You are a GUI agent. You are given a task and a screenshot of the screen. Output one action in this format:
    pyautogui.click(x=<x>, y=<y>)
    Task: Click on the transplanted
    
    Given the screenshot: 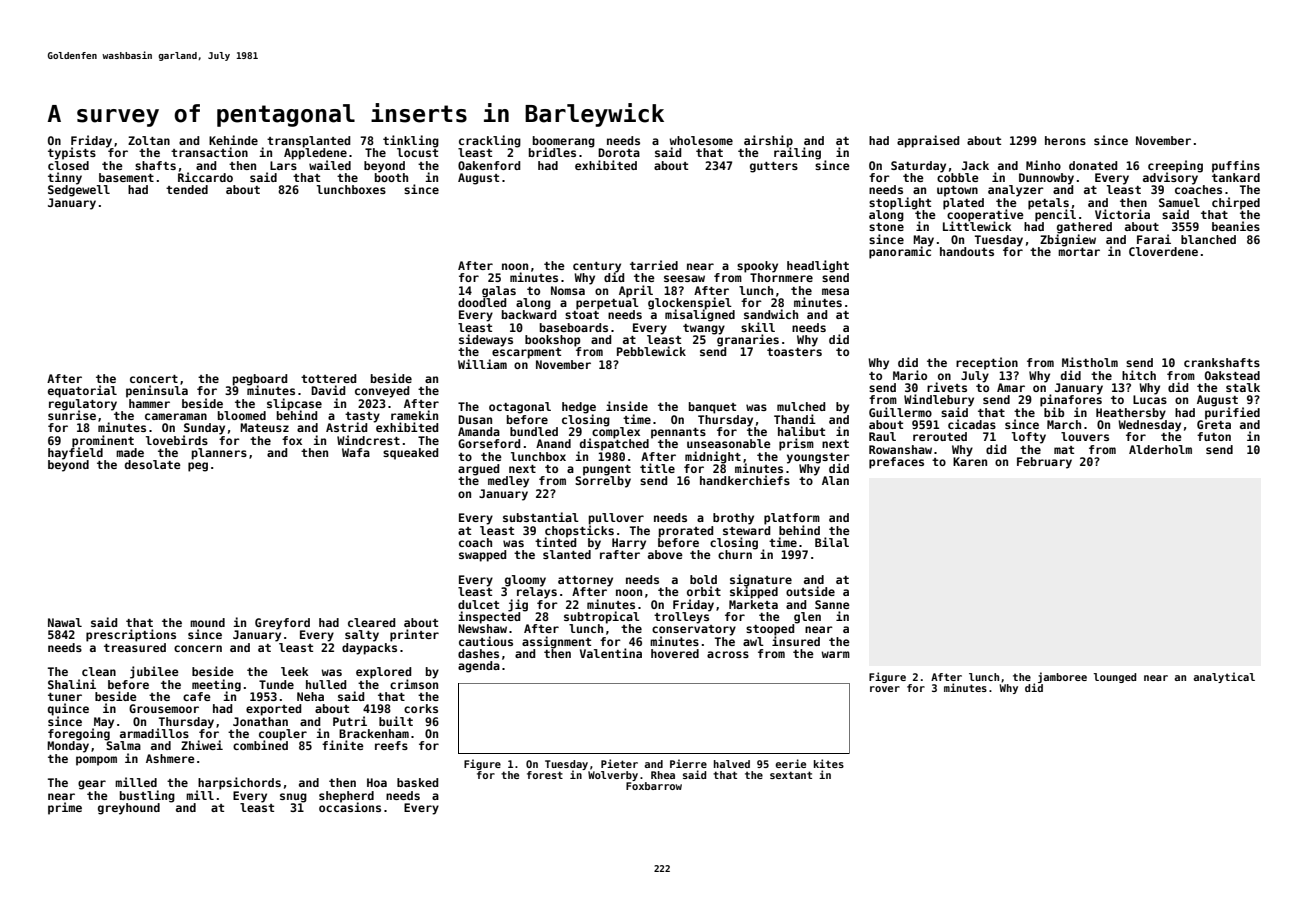 What is the action you would take?
    pyautogui.click(x=308, y=142)
